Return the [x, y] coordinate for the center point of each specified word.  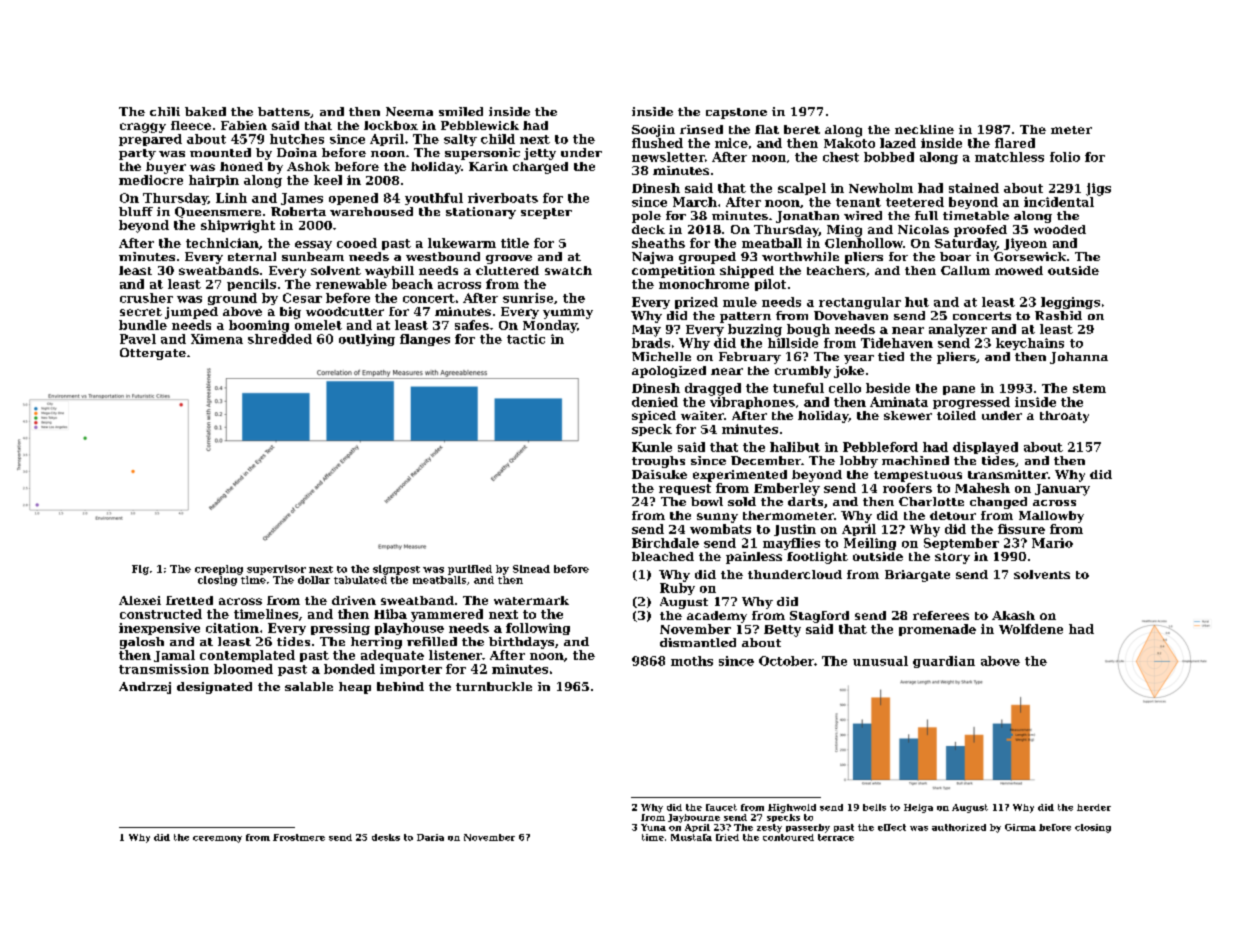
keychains [1030, 344]
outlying [367, 340]
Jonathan [807, 217]
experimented [740, 476]
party [137, 154]
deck [648, 229]
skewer [908, 415]
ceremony [217, 839]
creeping [219, 570]
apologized [669, 372]
